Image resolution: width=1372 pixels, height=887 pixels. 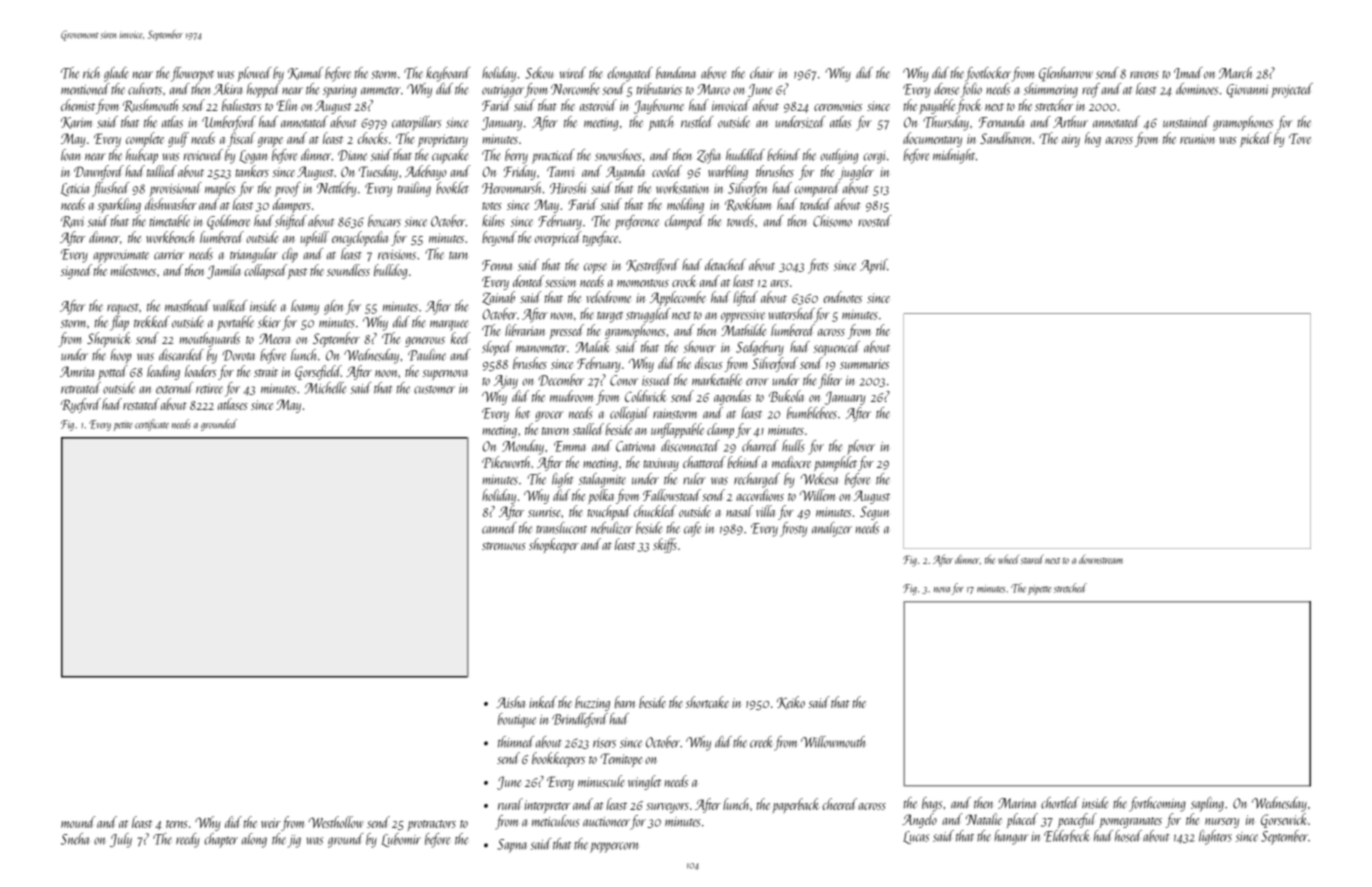 I want to click on peppercorn, so click(x=614, y=847).
